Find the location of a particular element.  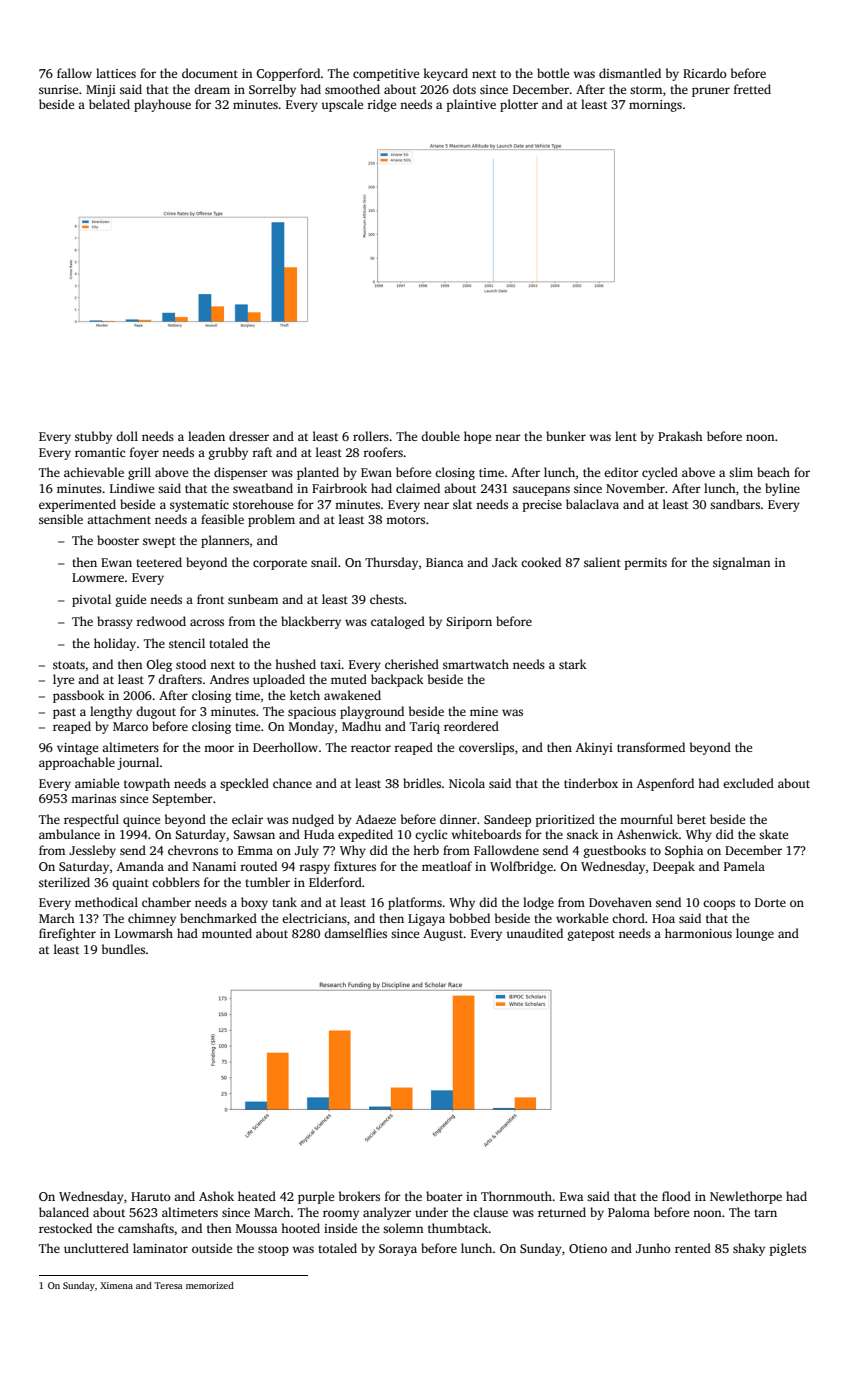

lattices is located at coordinates (116, 73).
